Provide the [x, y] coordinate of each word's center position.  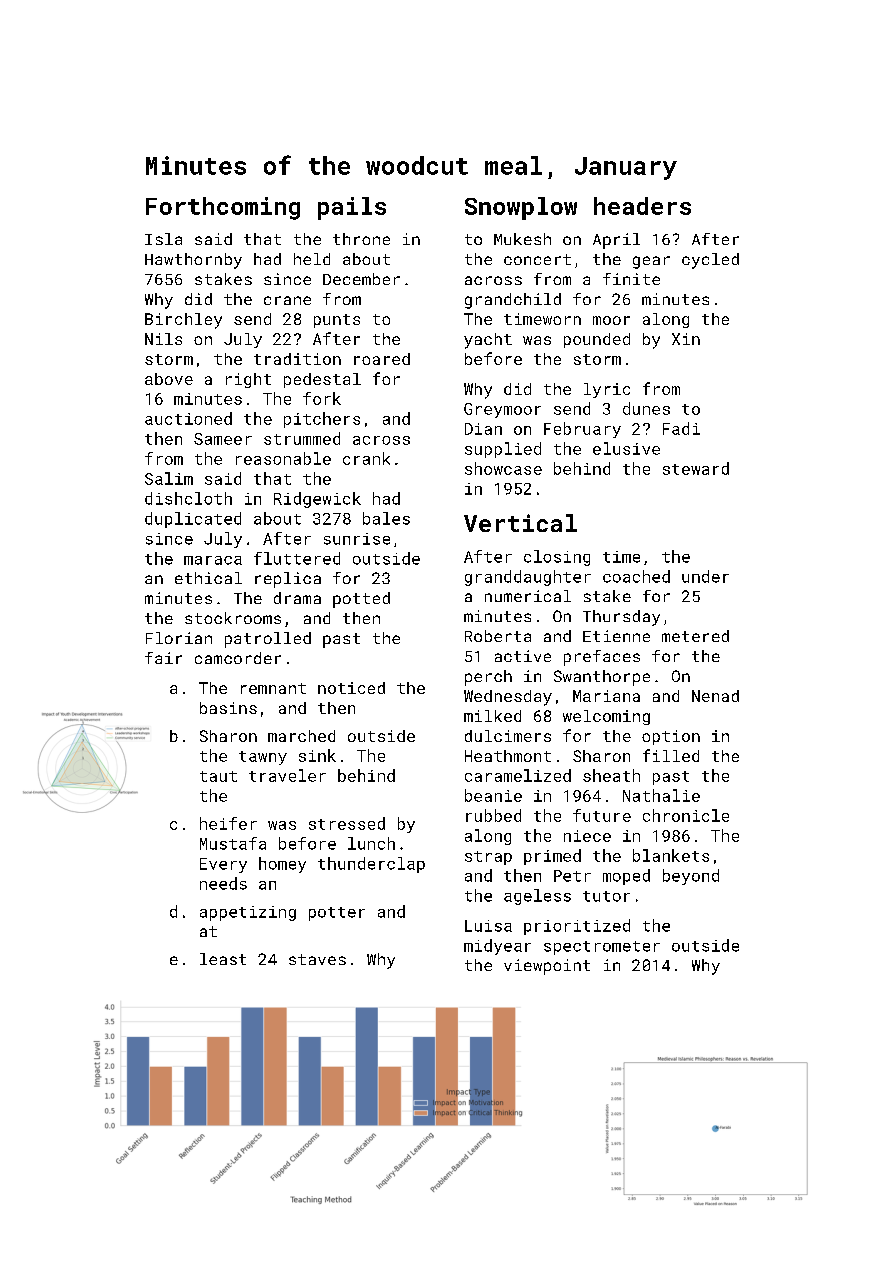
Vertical [520, 523]
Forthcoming [223, 208]
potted [361, 600]
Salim [169, 478]
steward [696, 468]
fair [163, 658]
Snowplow [521, 208]
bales [386, 518]
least [223, 959]
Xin [686, 339]
